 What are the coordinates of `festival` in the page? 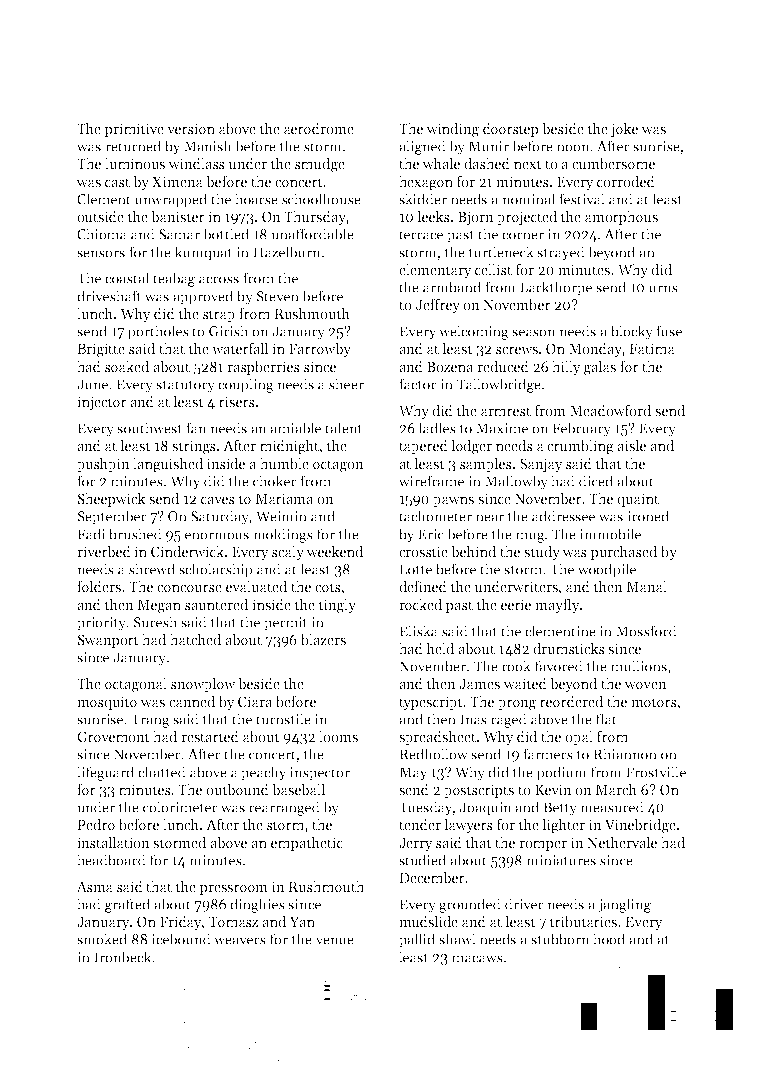 It's located at (582, 199).
